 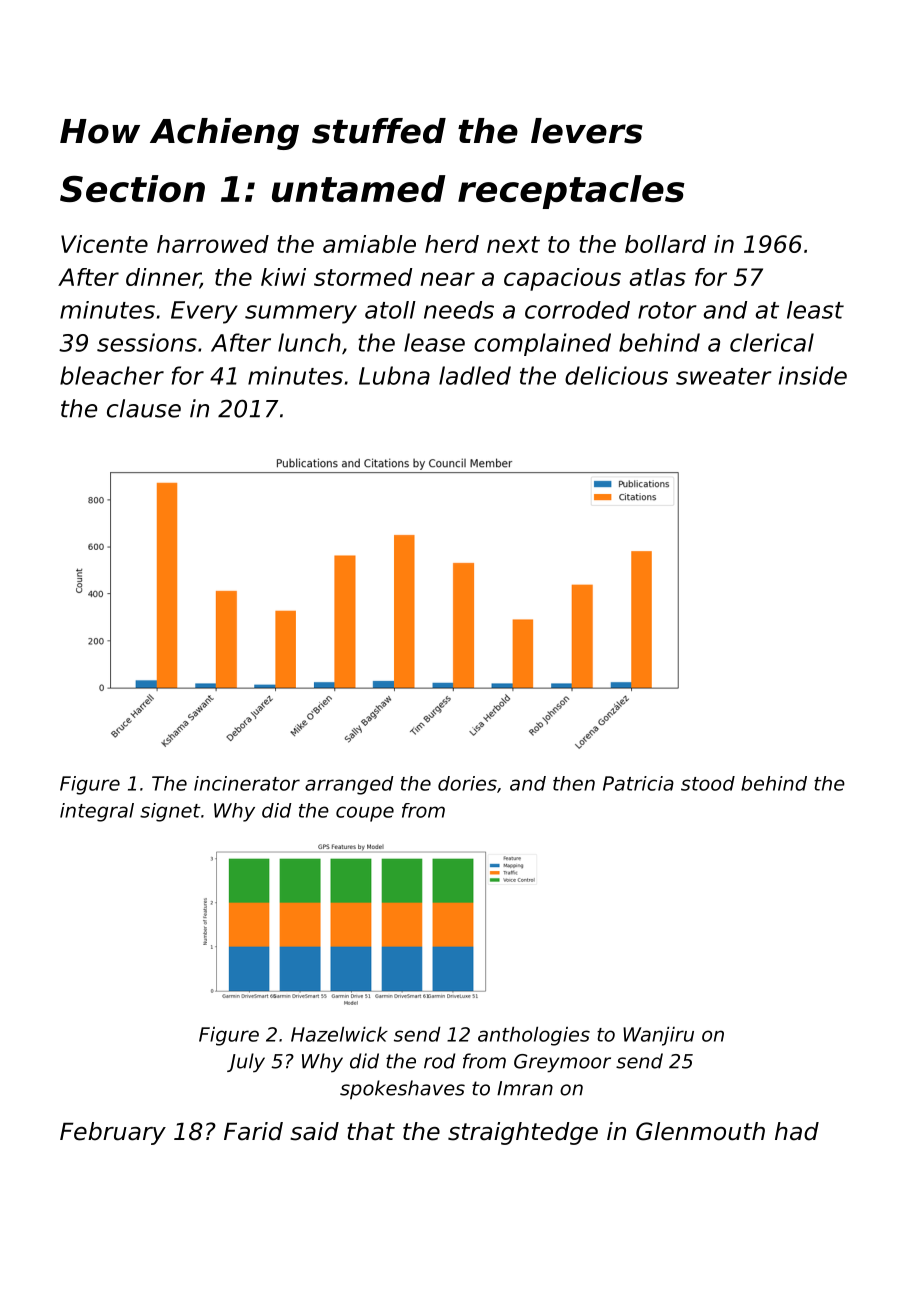 What do you see at coordinates (309, 342) in the screenshot?
I see `lunch` at bounding box center [309, 342].
